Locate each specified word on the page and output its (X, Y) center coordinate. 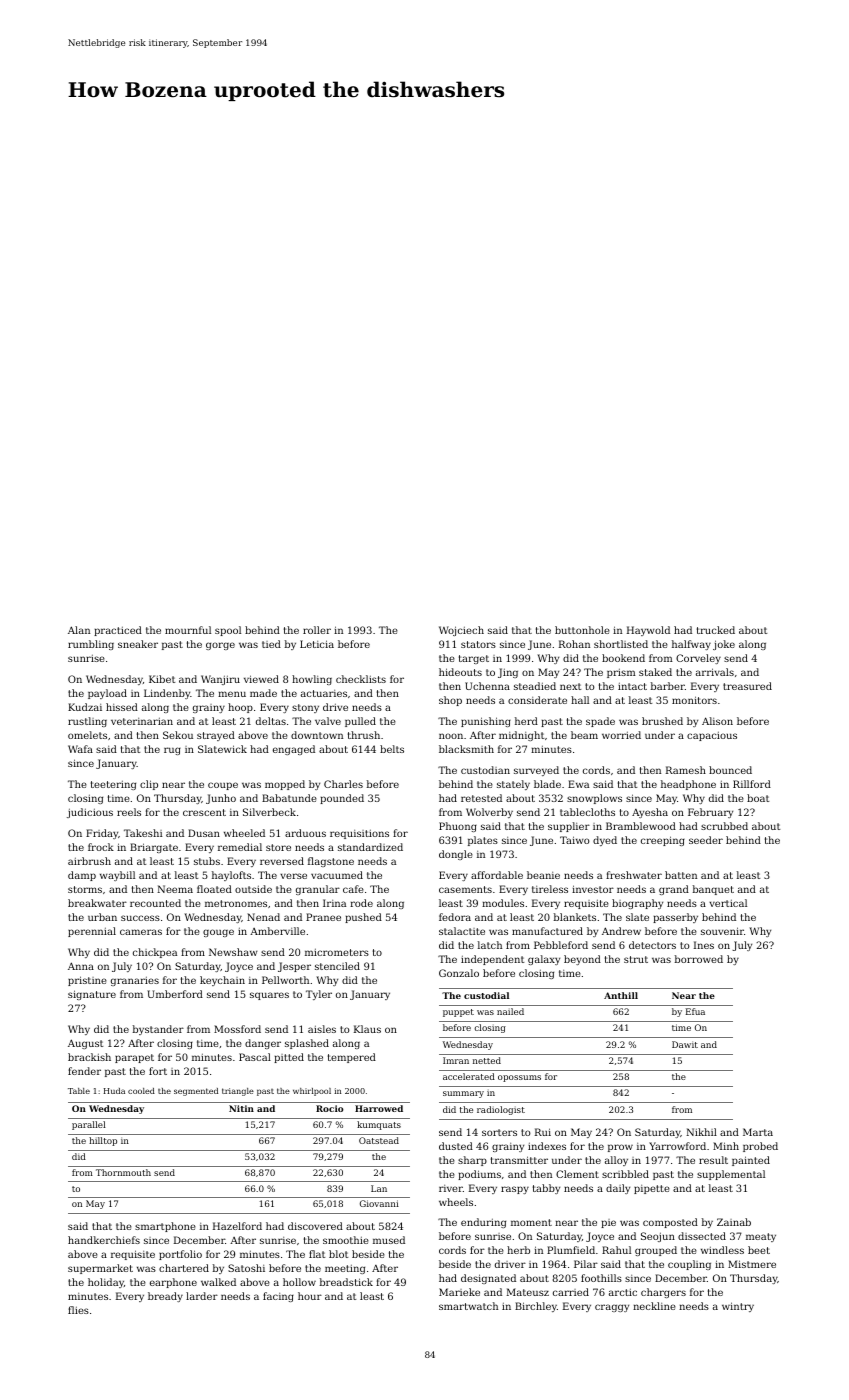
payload (107, 694)
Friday (102, 834)
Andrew (621, 931)
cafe (353, 889)
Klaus (367, 1029)
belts (392, 749)
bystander (158, 1030)
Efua (695, 1011)
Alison (717, 721)
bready (165, 1297)
